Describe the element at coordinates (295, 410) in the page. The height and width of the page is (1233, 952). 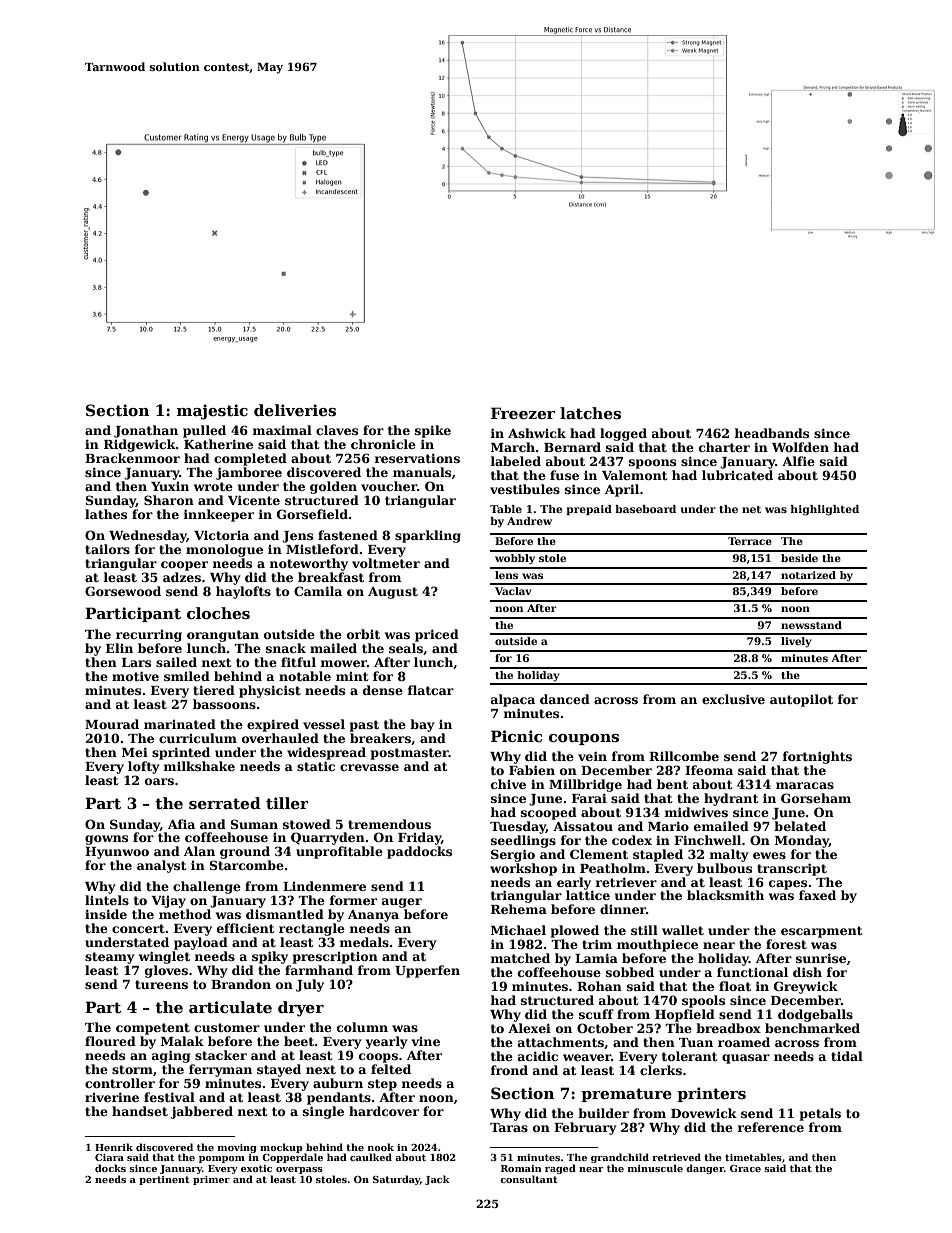
I see `deliveries` at that location.
